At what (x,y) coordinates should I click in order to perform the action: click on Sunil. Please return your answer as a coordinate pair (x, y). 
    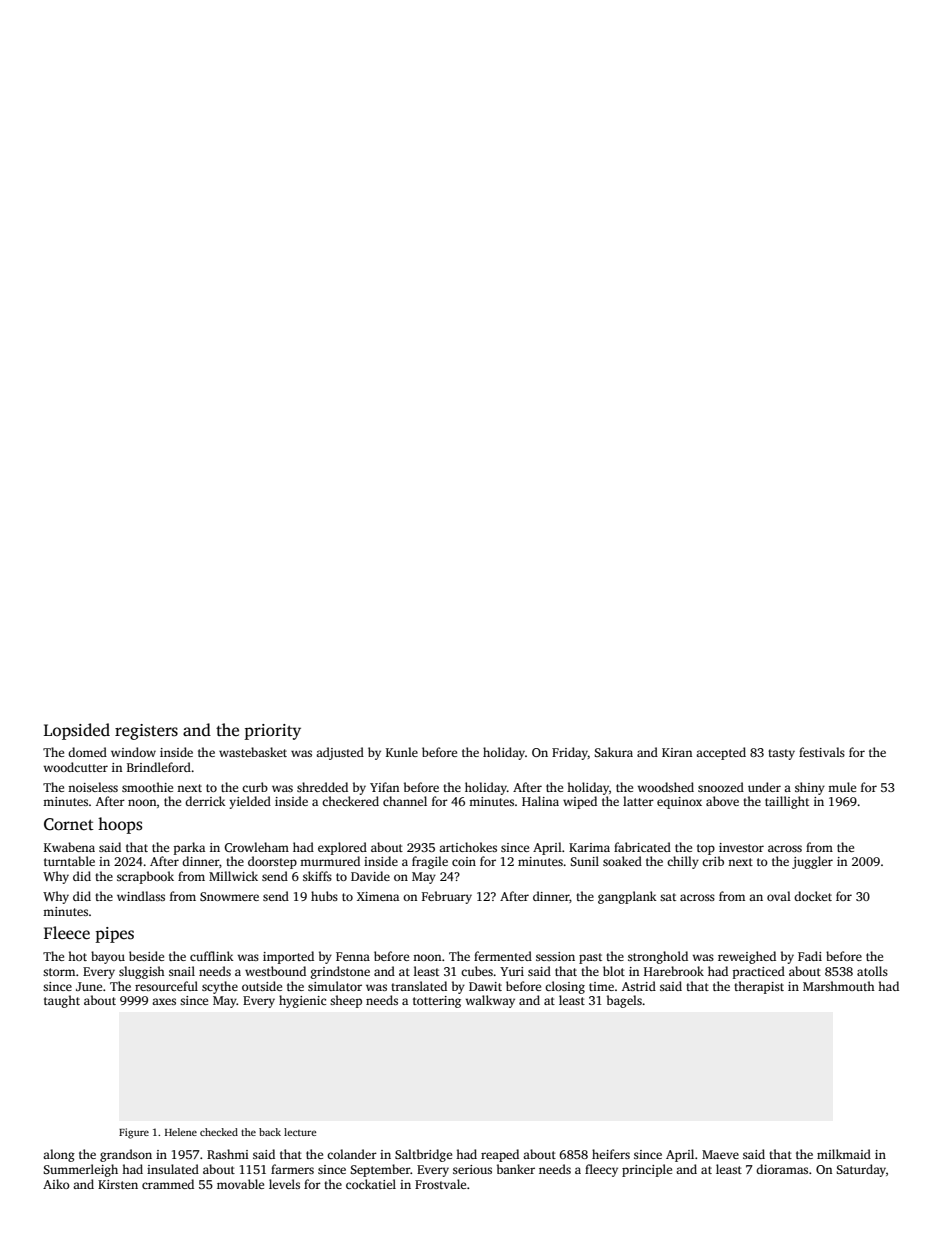
    Looking at the image, I should click on (584, 861).
